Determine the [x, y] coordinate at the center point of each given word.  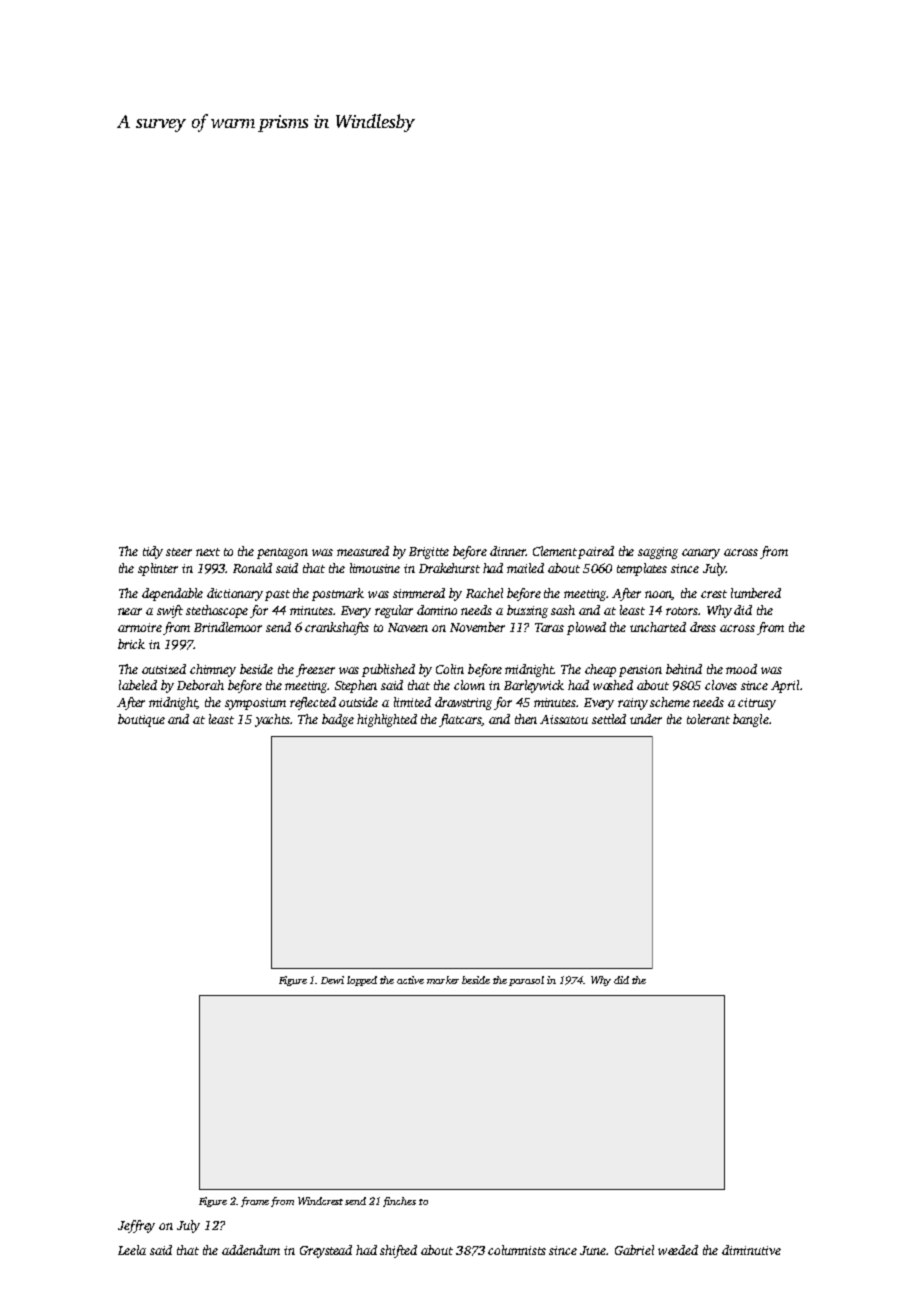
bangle [751, 720]
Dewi [332, 980]
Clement [555, 551]
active [410, 980]
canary [701, 554]
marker [443, 980]
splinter [158, 569]
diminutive [751, 1250]
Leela [132, 1250]
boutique [141, 720]
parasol [526, 981]
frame [255, 1202]
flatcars [460, 720]
